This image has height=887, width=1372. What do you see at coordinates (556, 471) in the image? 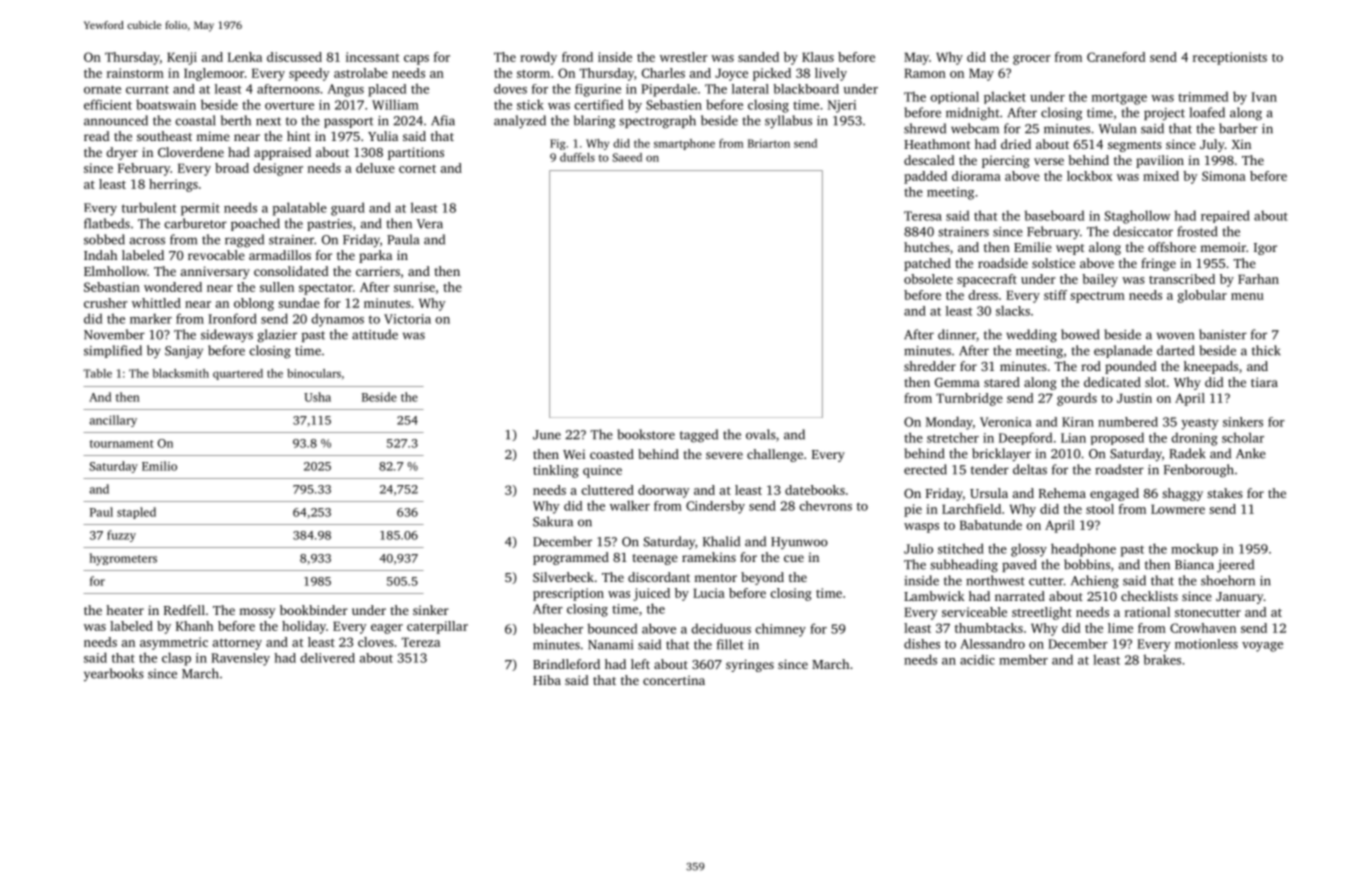
I see `tinkling` at bounding box center [556, 471].
